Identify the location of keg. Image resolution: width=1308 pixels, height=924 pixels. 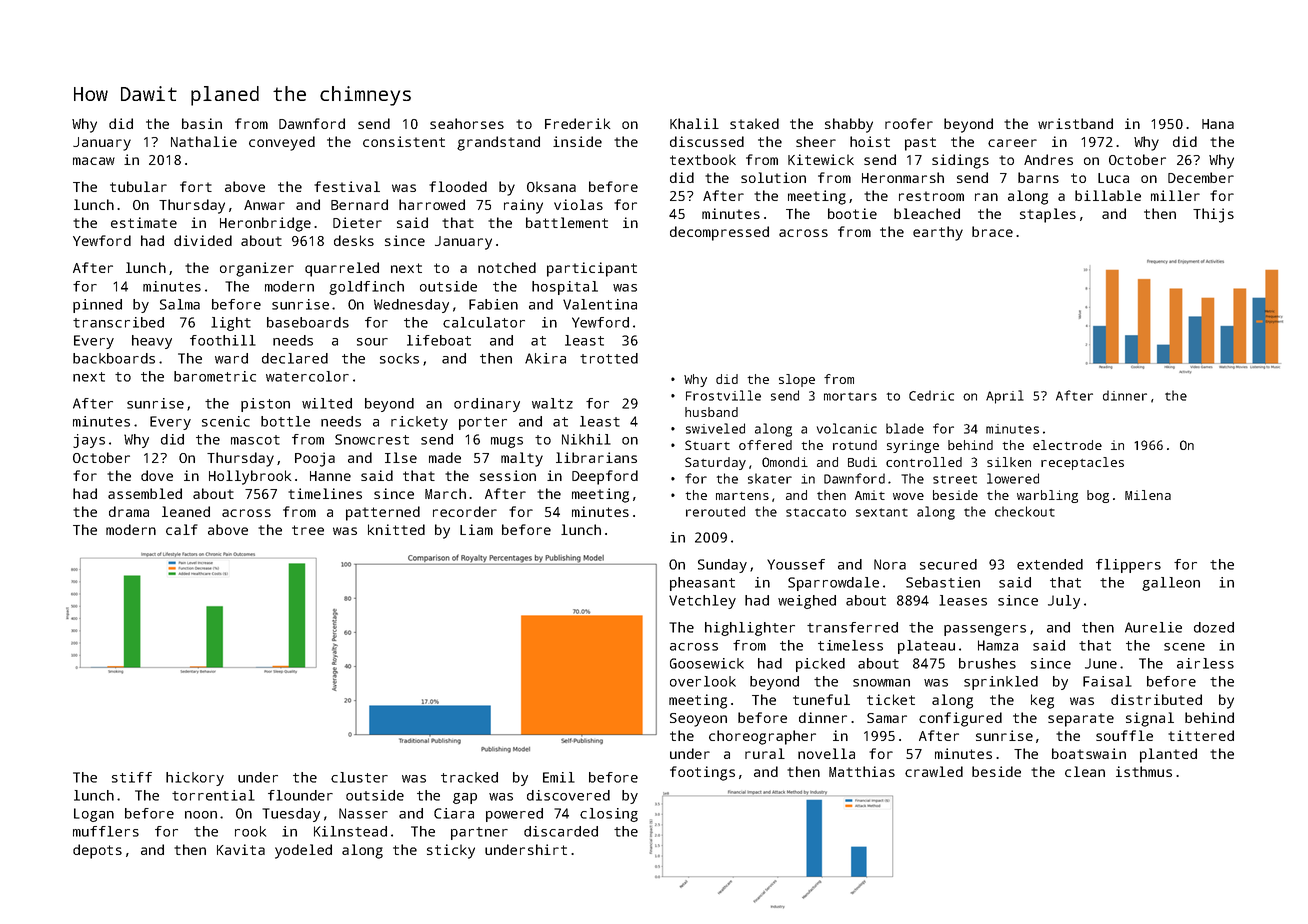
(1042, 701).
